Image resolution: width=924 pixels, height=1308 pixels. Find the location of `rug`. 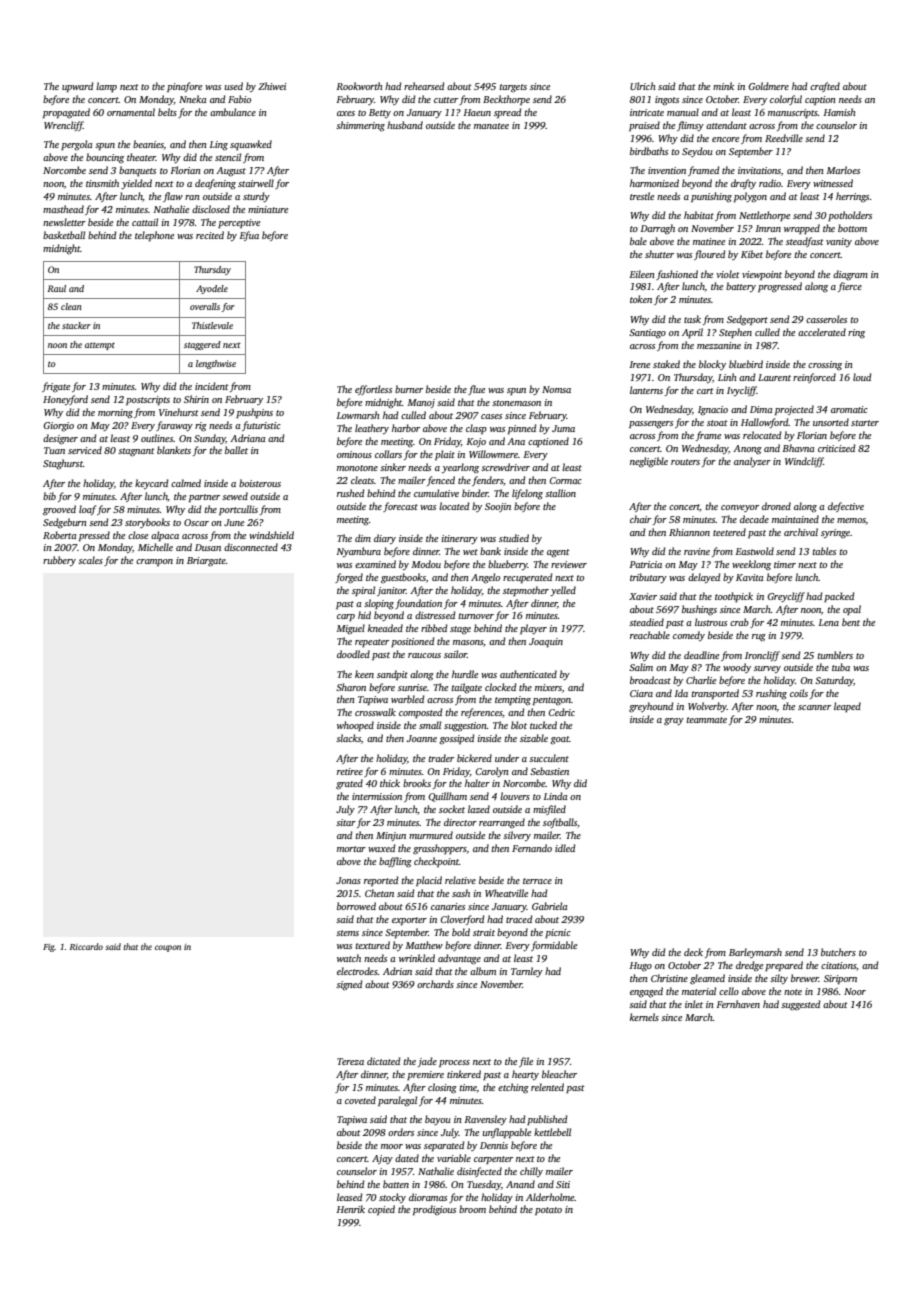

rug is located at coordinates (759, 638).
